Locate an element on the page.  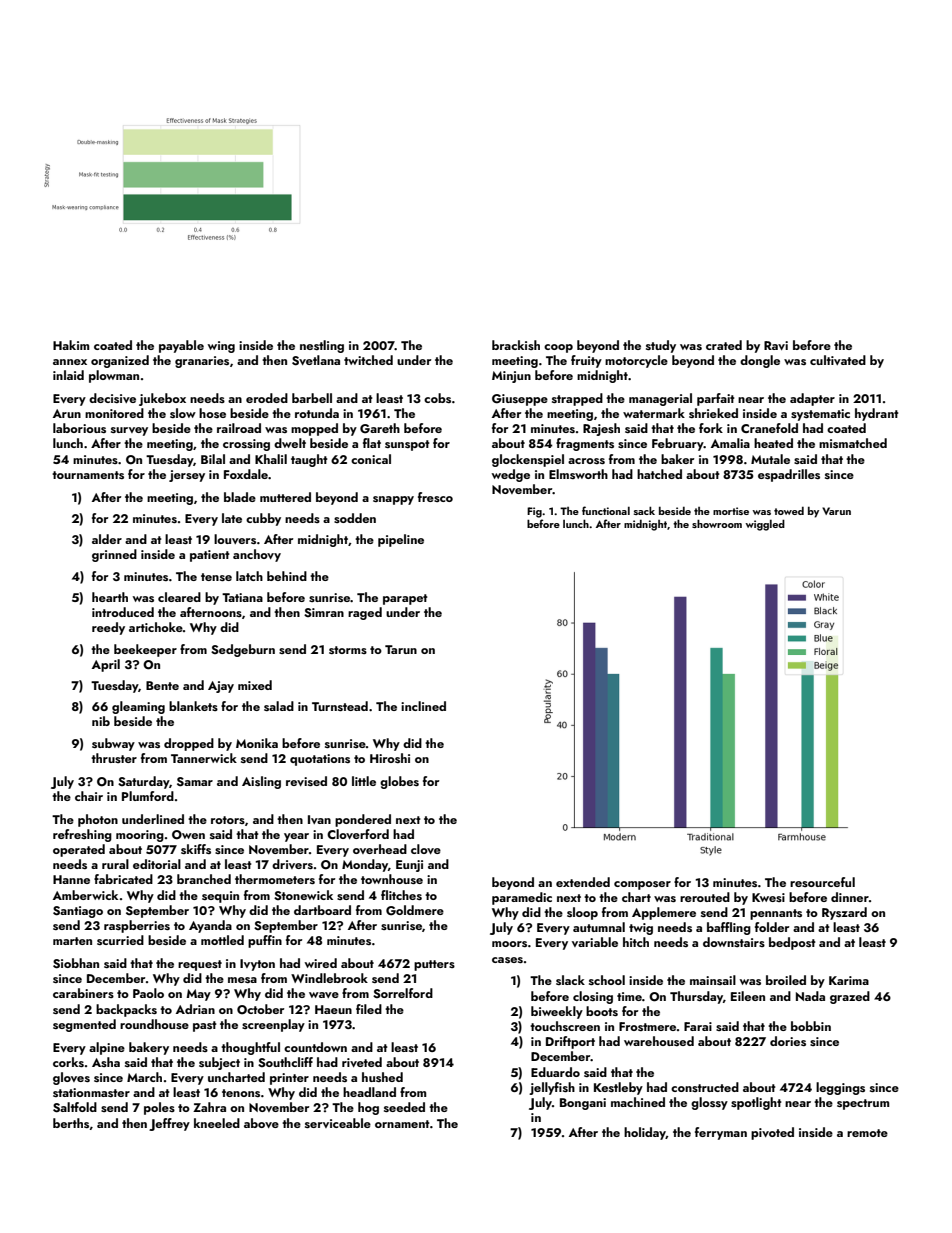
hushed is located at coordinates (382, 1077).
